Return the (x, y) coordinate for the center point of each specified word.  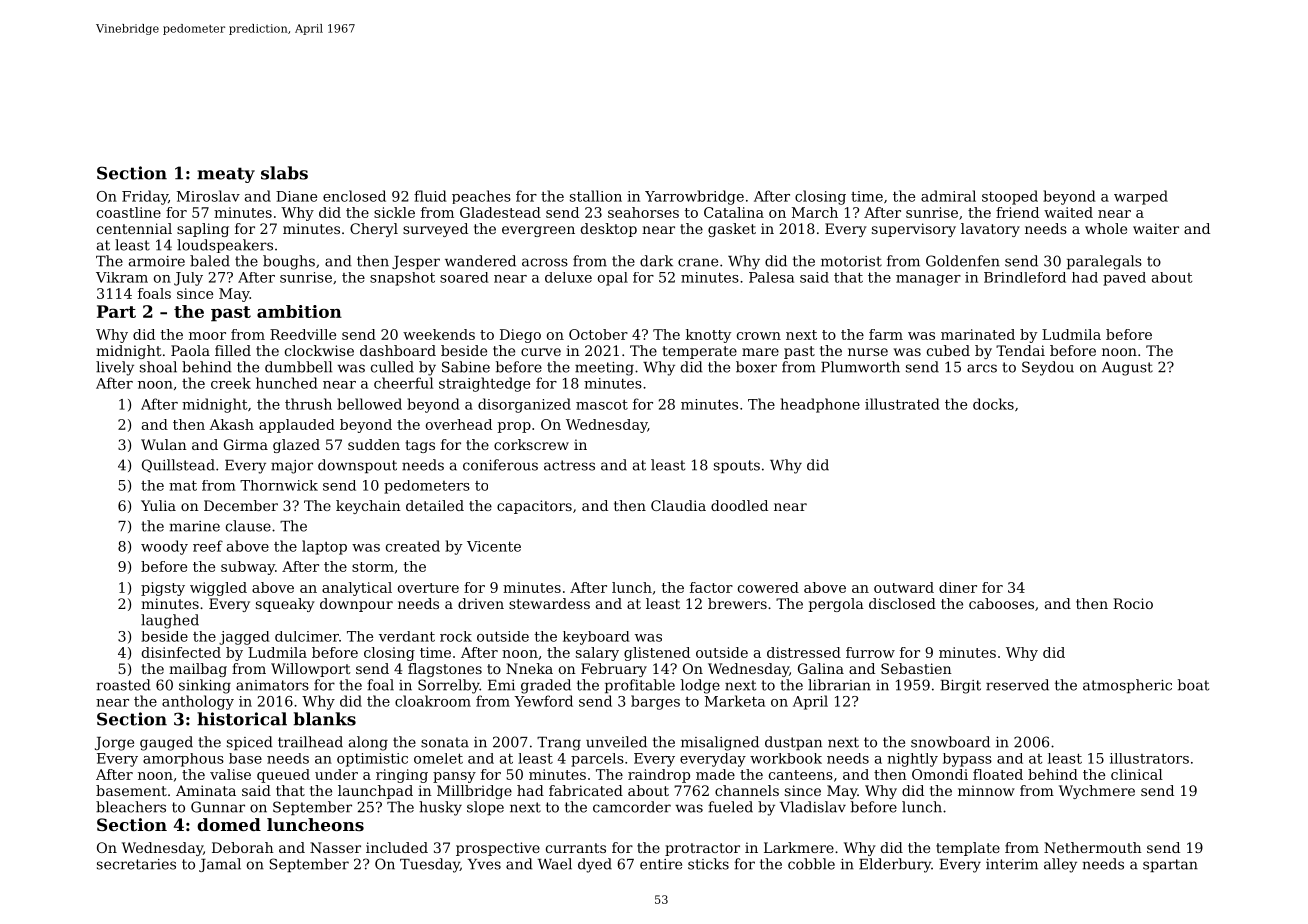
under (336, 774)
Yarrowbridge (694, 197)
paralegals (1104, 262)
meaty (226, 175)
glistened (657, 654)
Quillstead (178, 466)
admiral (948, 196)
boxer (756, 367)
